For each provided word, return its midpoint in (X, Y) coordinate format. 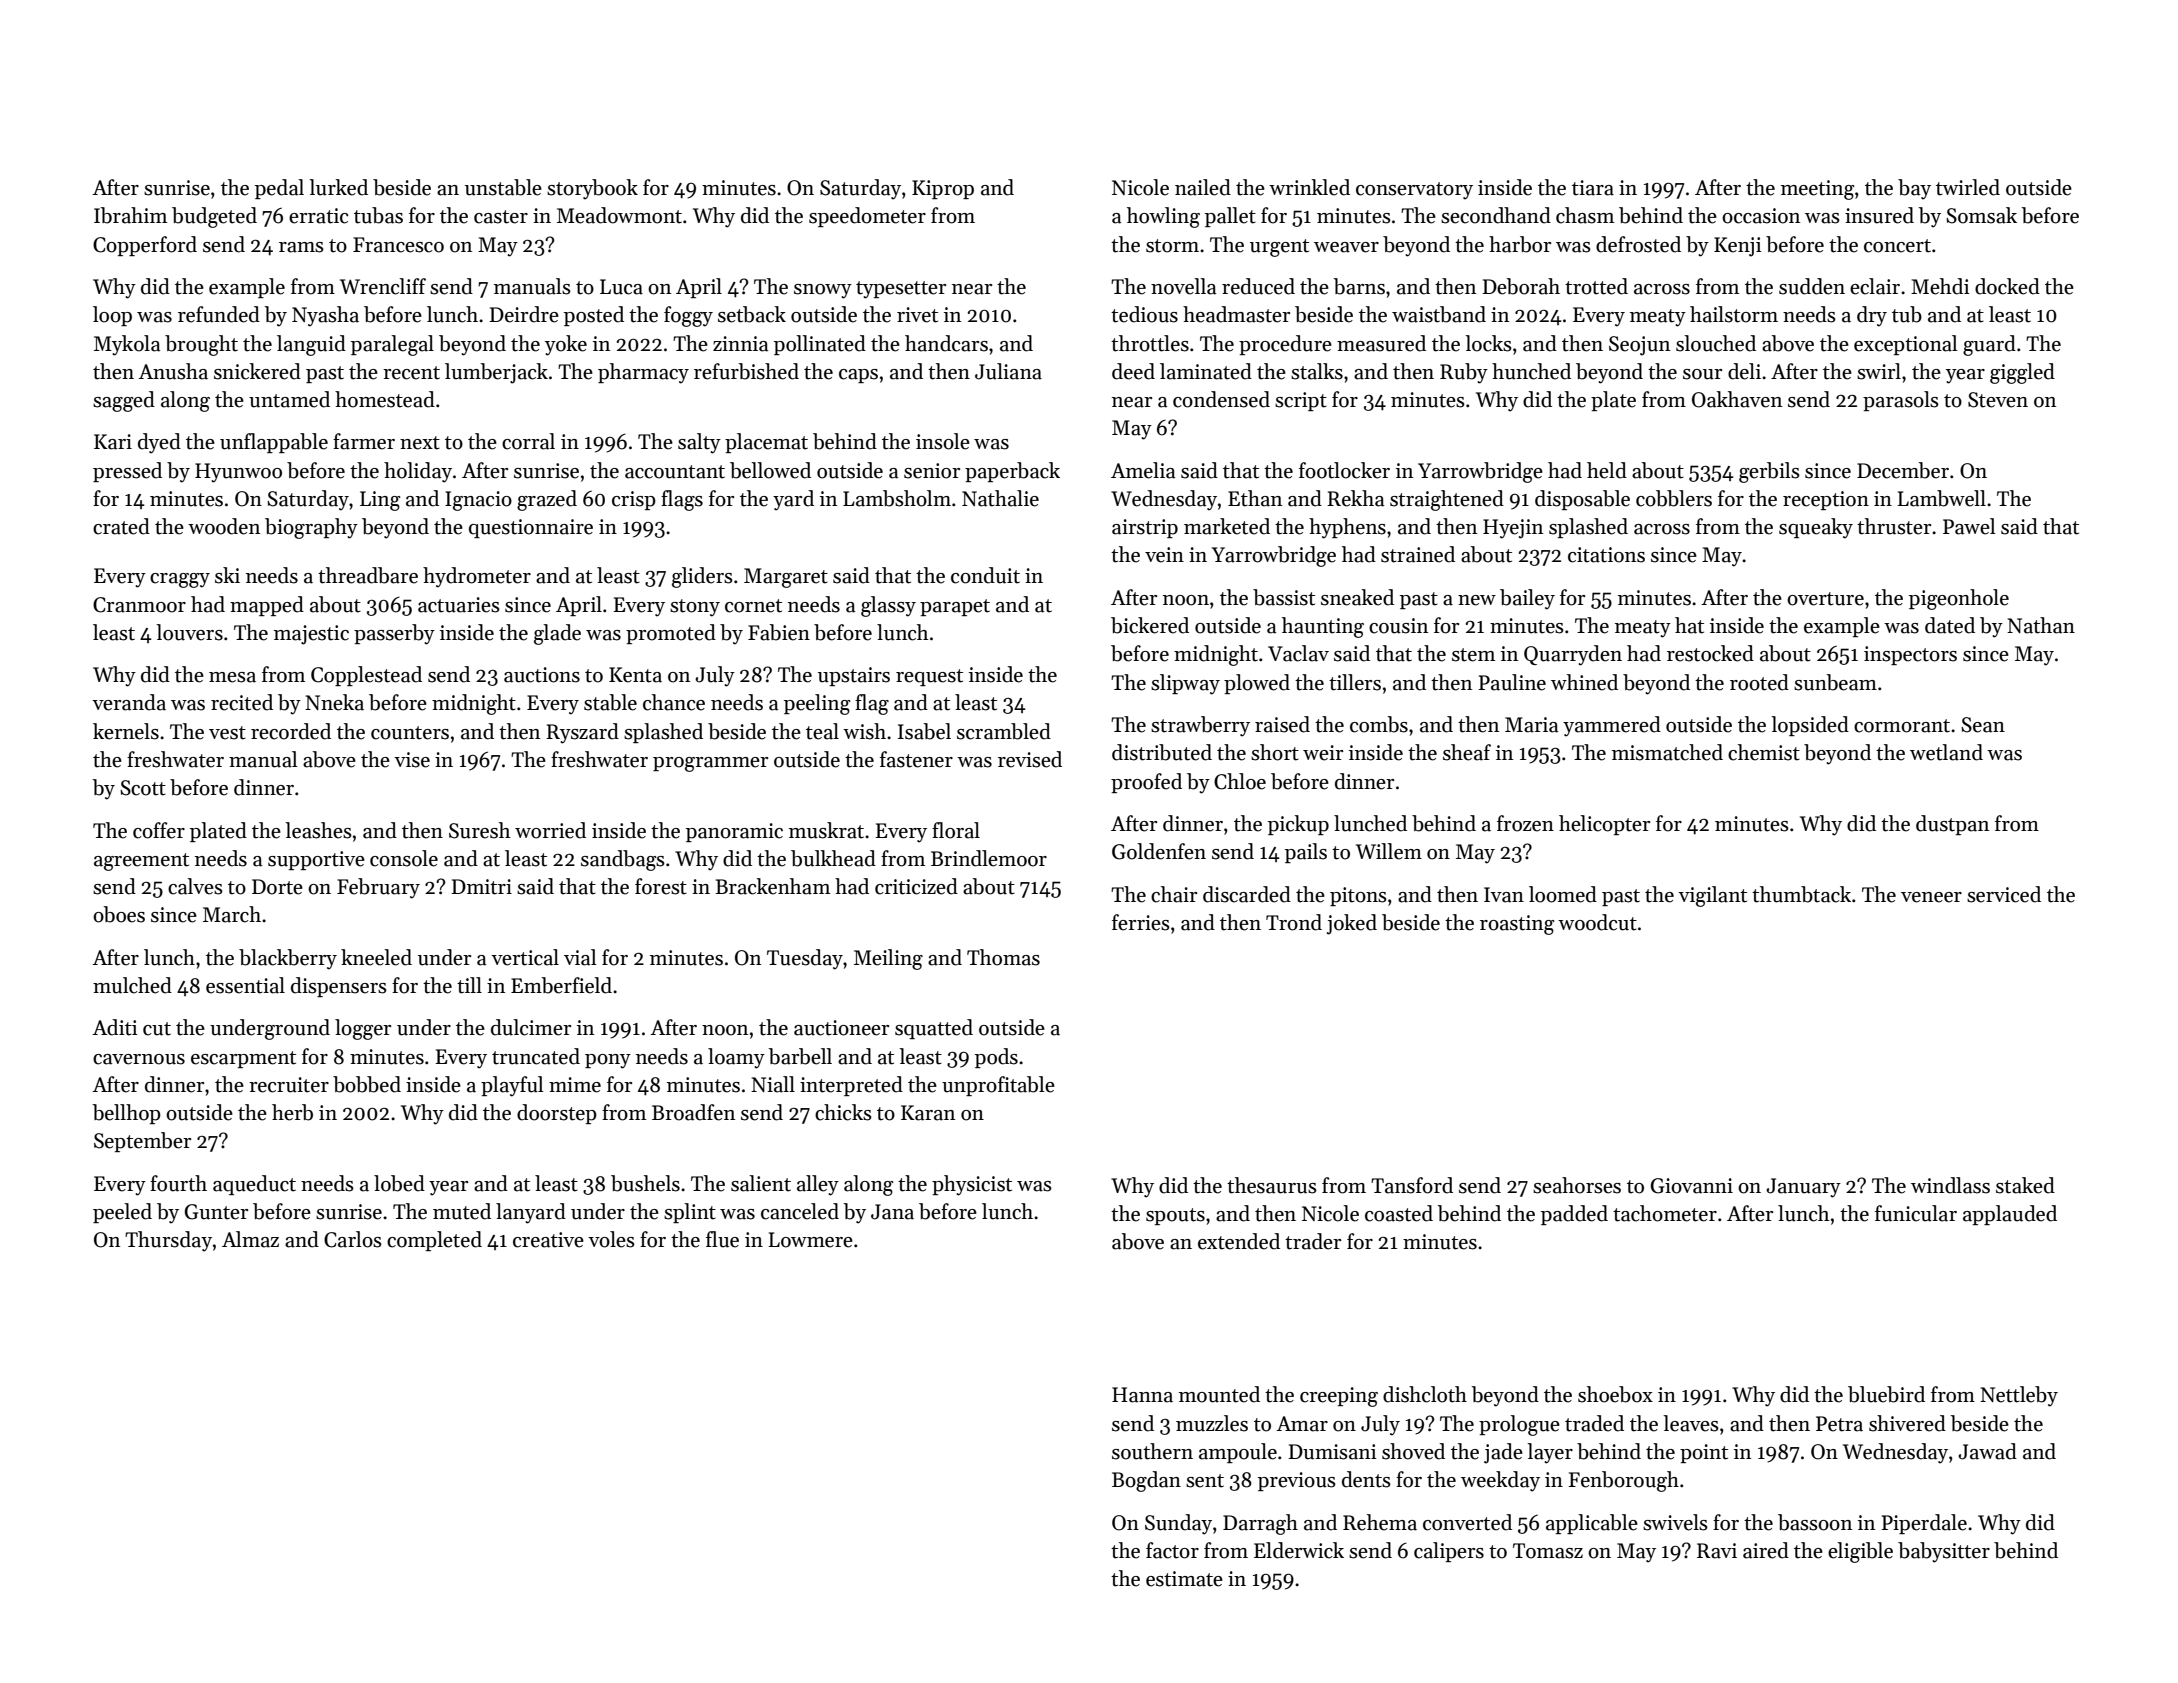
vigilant (1712, 896)
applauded (2010, 1215)
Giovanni (1692, 1186)
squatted (934, 1029)
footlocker (1344, 470)
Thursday (168, 1241)
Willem (1389, 851)
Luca (621, 287)
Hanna (1142, 1395)
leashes (318, 830)
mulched (132, 985)
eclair (1875, 286)
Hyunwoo (238, 473)
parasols (1901, 401)
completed (434, 1241)
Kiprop (943, 189)
